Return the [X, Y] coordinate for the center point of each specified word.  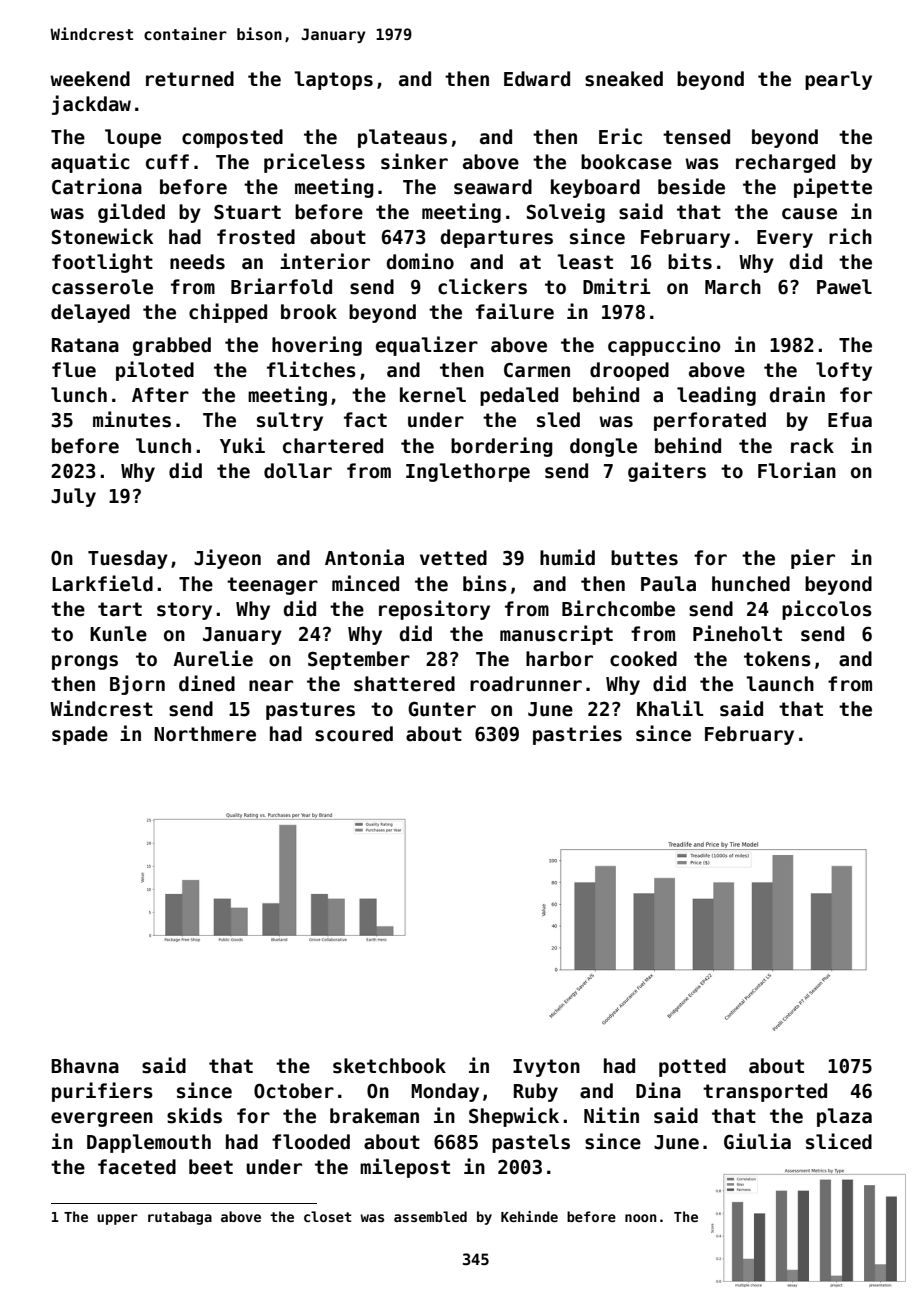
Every [785, 239]
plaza [844, 1117]
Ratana [85, 345]
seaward [493, 187]
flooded [311, 1142]
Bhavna [85, 1066]
